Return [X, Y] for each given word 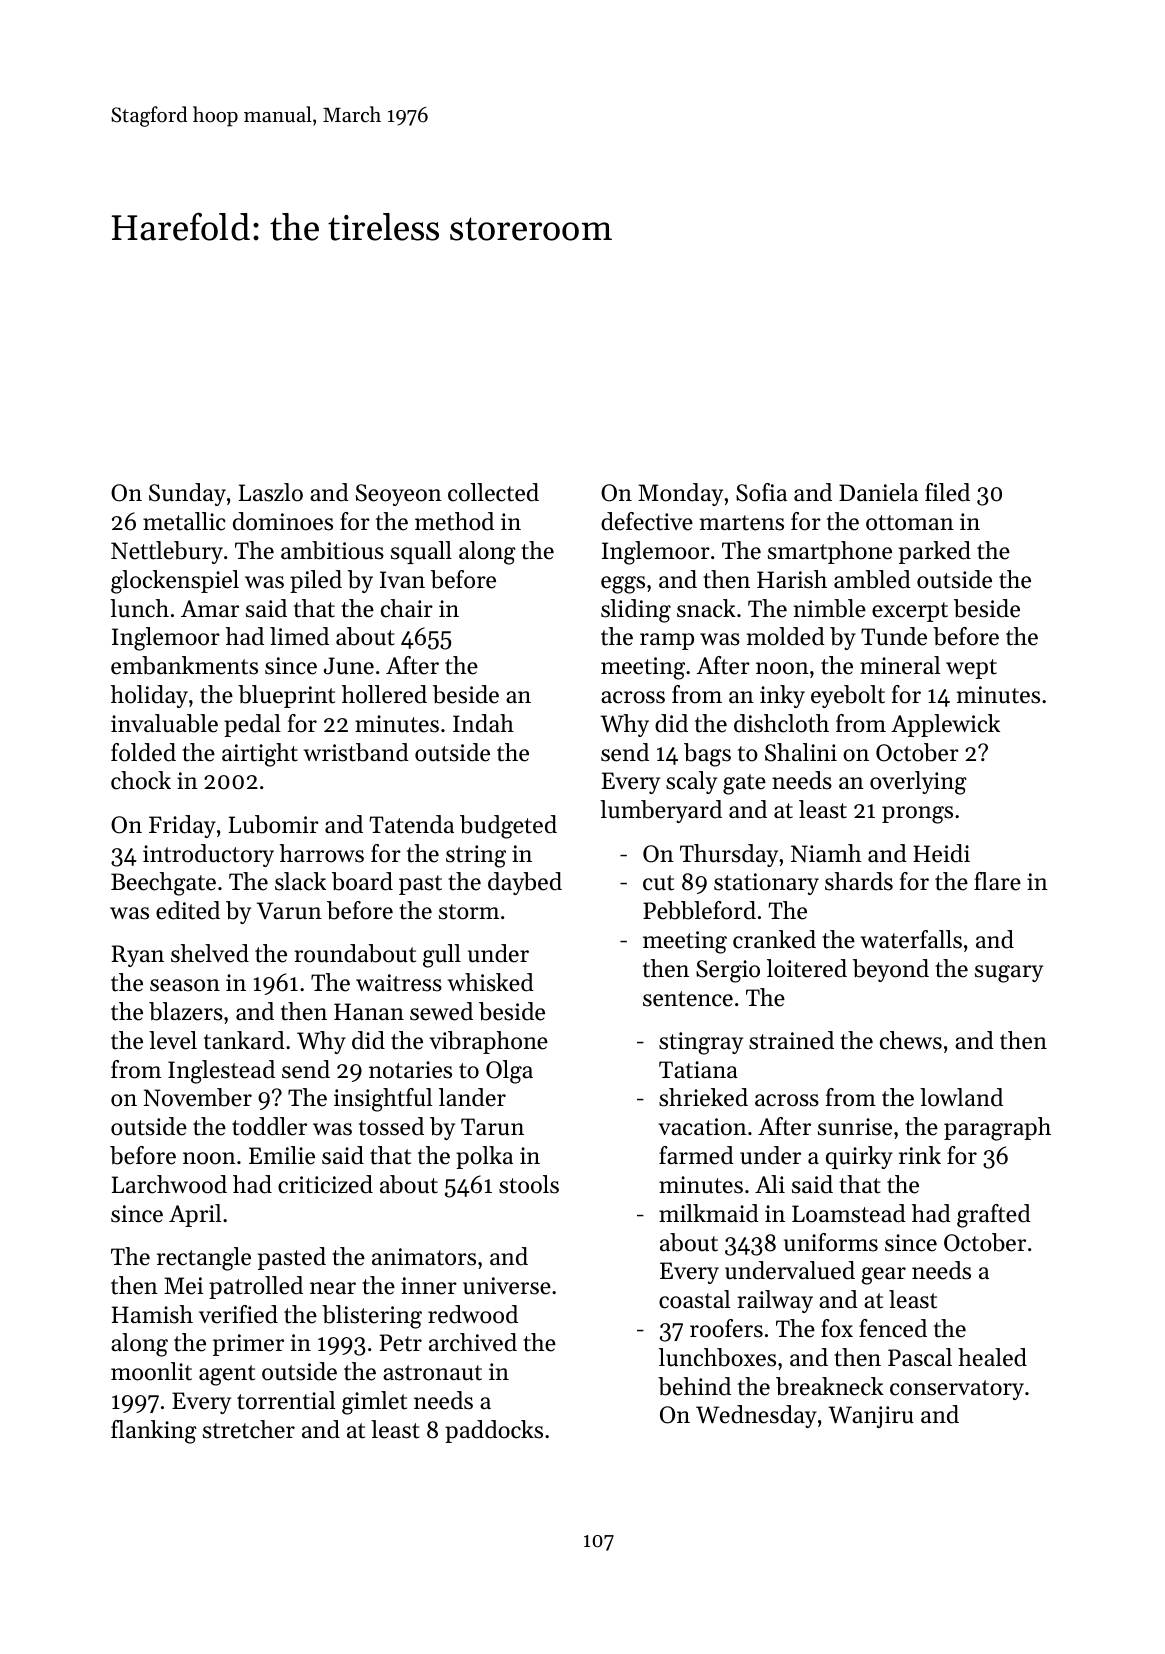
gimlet [374, 1403]
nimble [829, 608]
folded [143, 752]
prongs [917, 815]
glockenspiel [175, 582]
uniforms [831, 1242]
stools [529, 1184]
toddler [269, 1126]
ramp [667, 641]
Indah [483, 723]
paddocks [494, 1431]
